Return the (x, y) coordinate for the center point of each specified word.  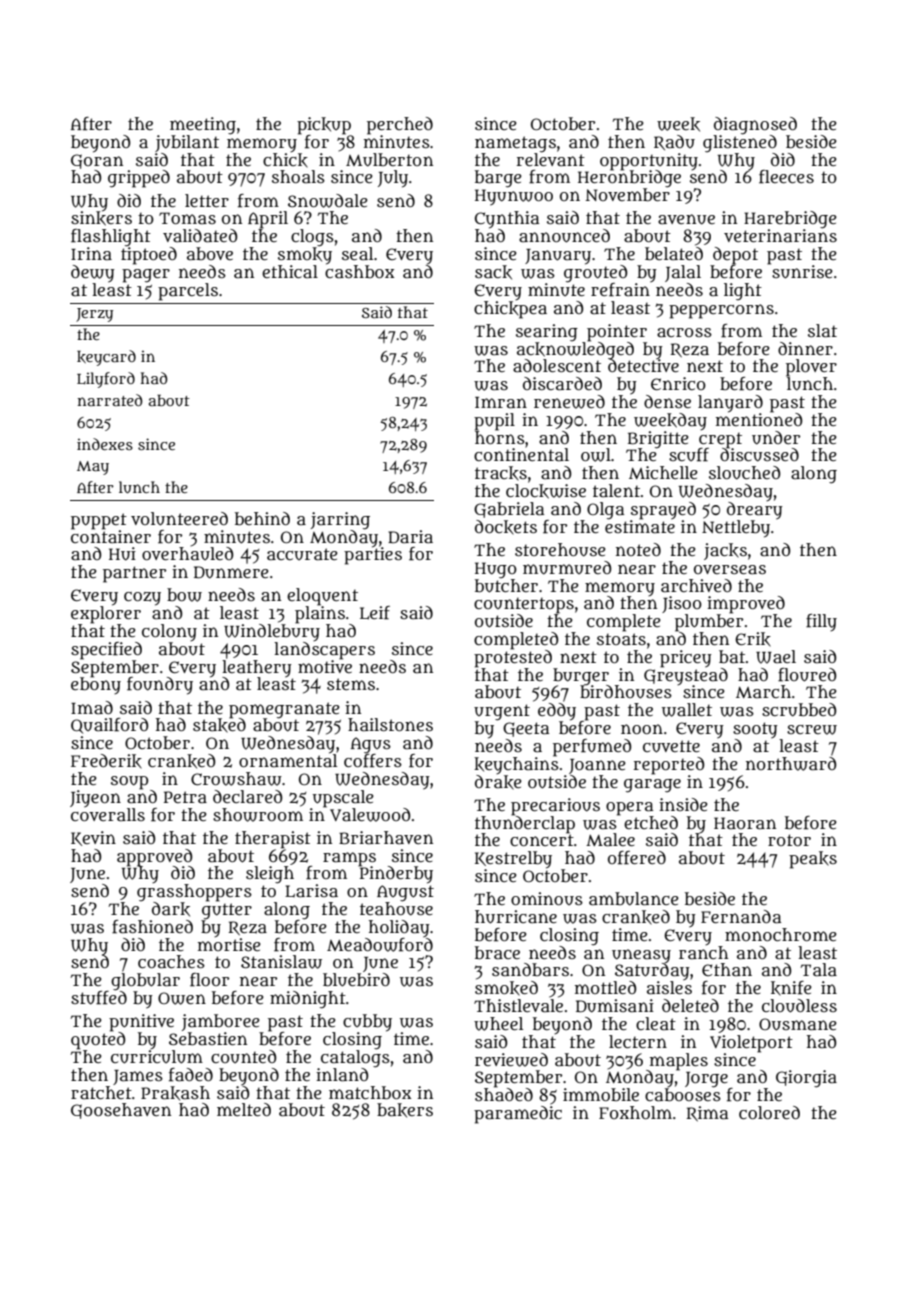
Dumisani (615, 1006)
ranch (703, 953)
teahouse (396, 909)
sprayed (663, 510)
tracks (501, 473)
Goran (97, 161)
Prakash (175, 1093)
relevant (551, 159)
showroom (258, 815)
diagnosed (755, 125)
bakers (405, 1110)
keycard (106, 358)
